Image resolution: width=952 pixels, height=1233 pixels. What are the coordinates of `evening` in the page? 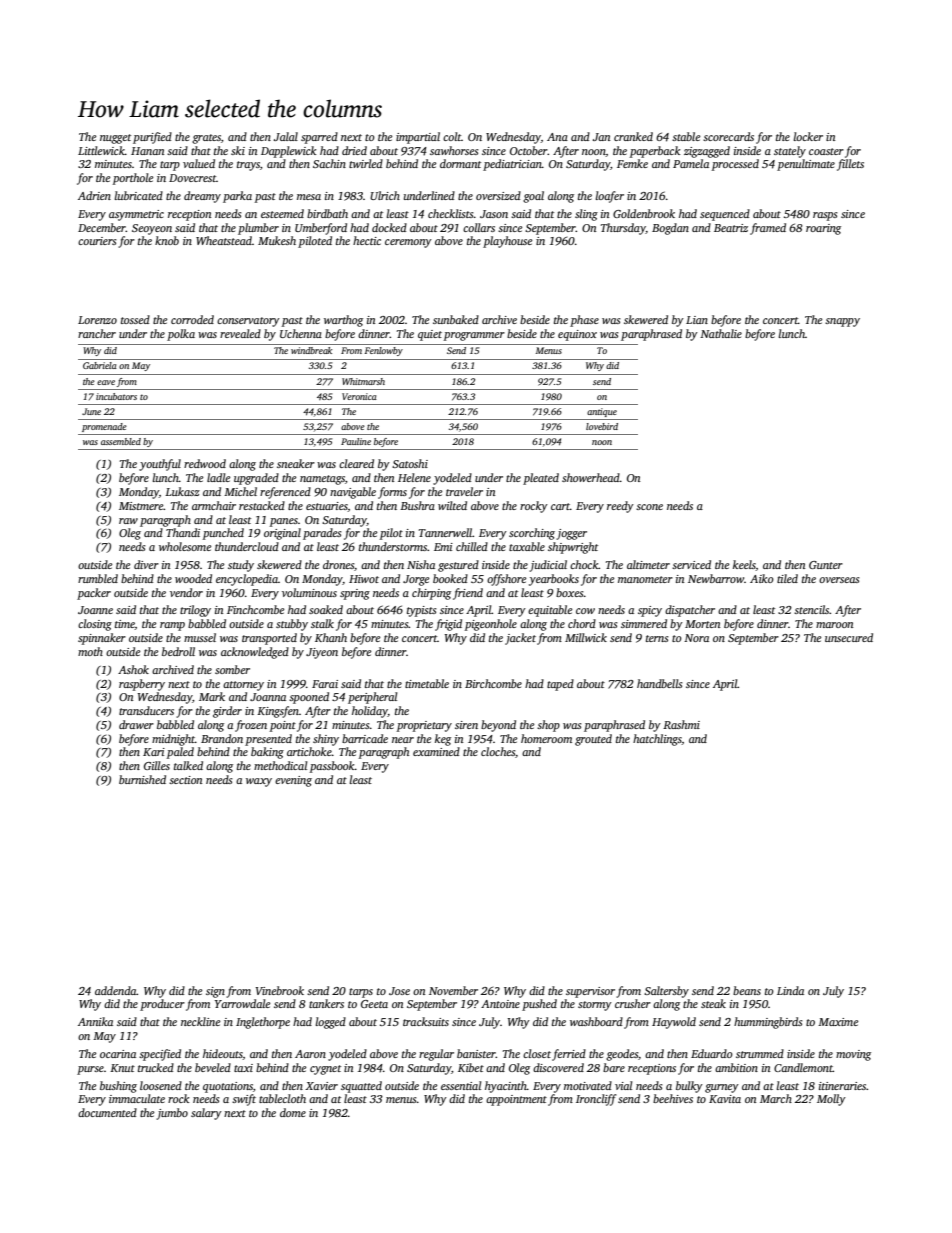 It's located at (293, 781).
